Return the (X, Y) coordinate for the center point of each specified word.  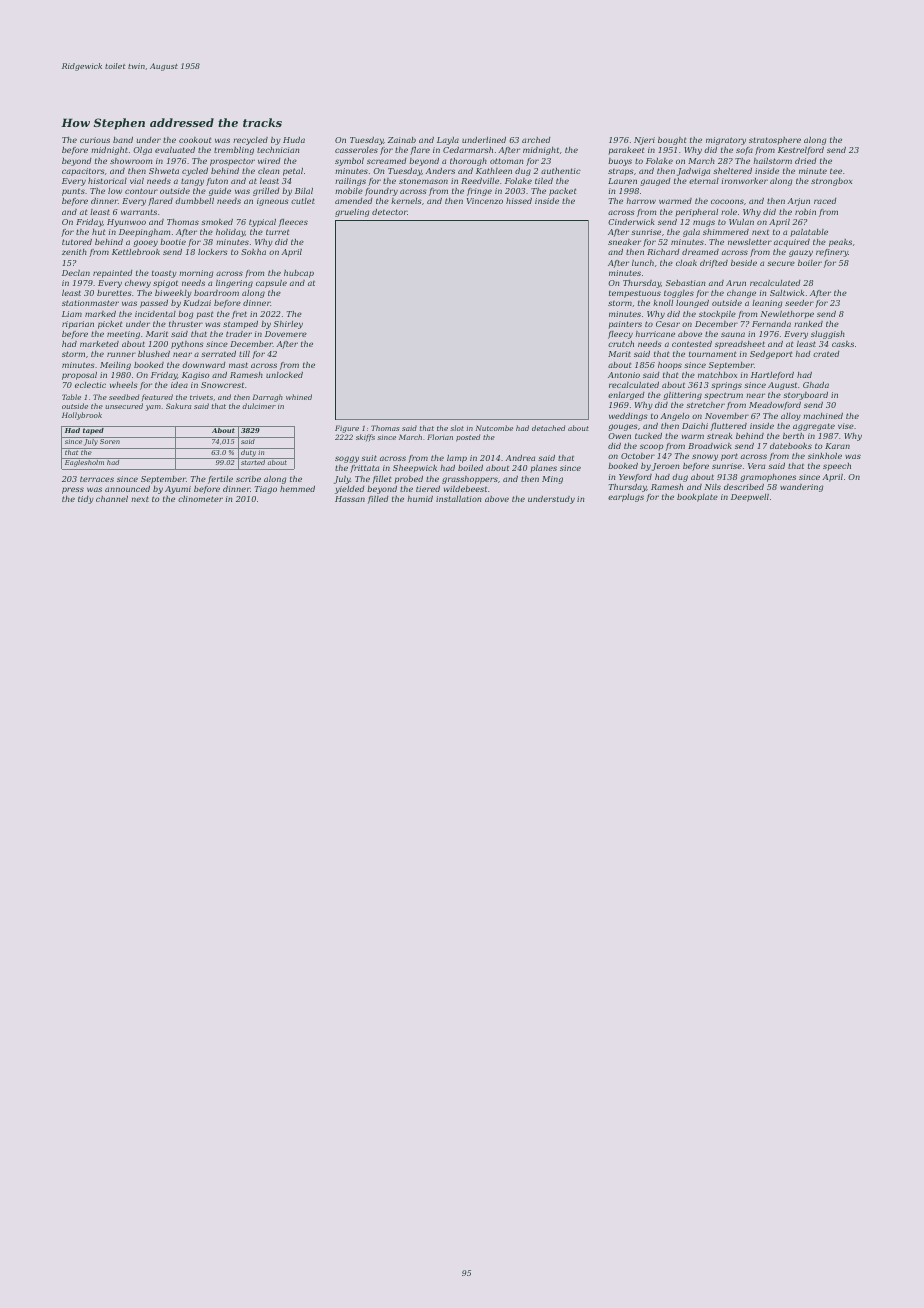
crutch (621, 344)
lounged (692, 304)
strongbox (831, 182)
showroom (131, 161)
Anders (440, 171)
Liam (72, 314)
